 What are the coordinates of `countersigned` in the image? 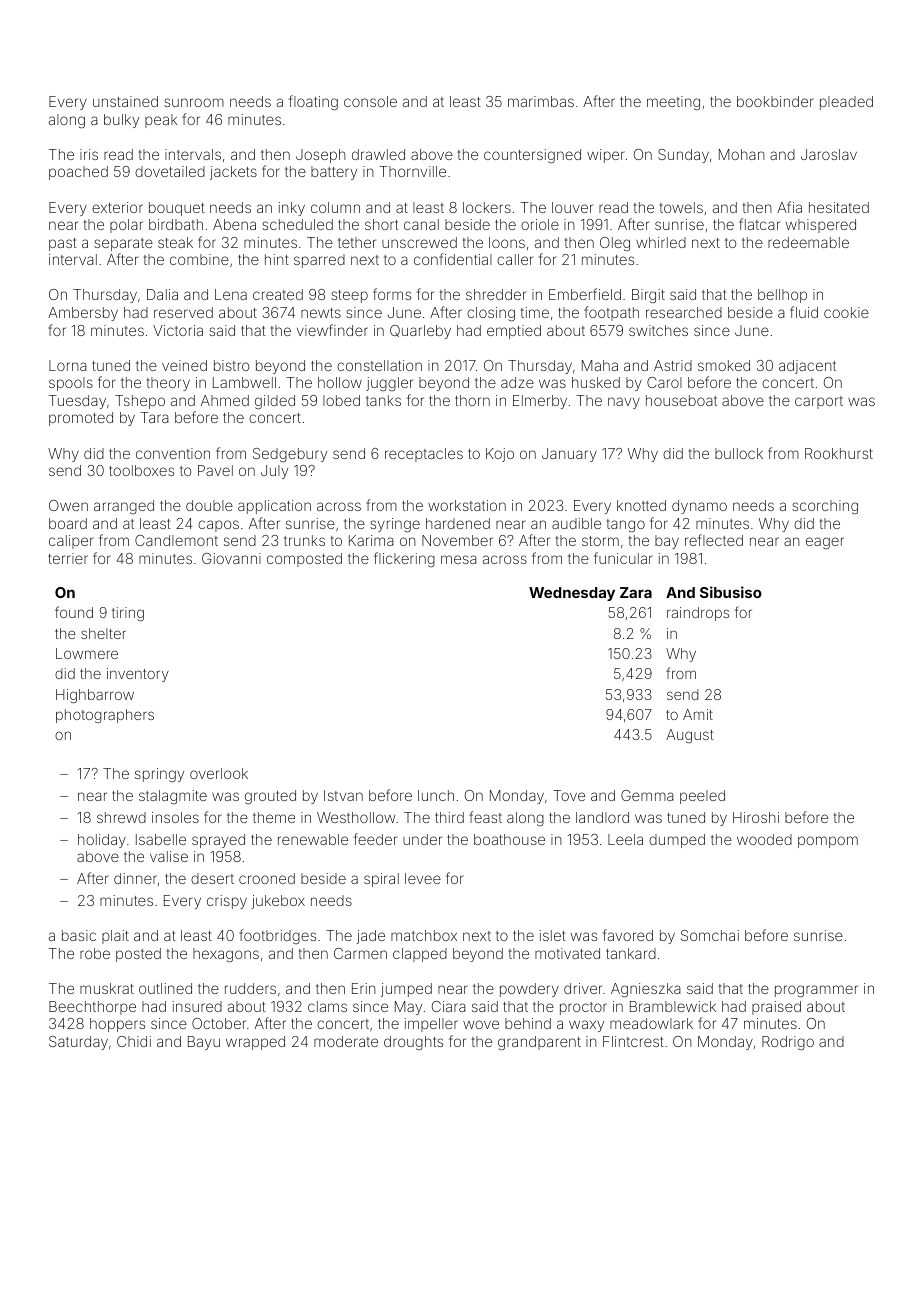 It's located at (532, 156).
